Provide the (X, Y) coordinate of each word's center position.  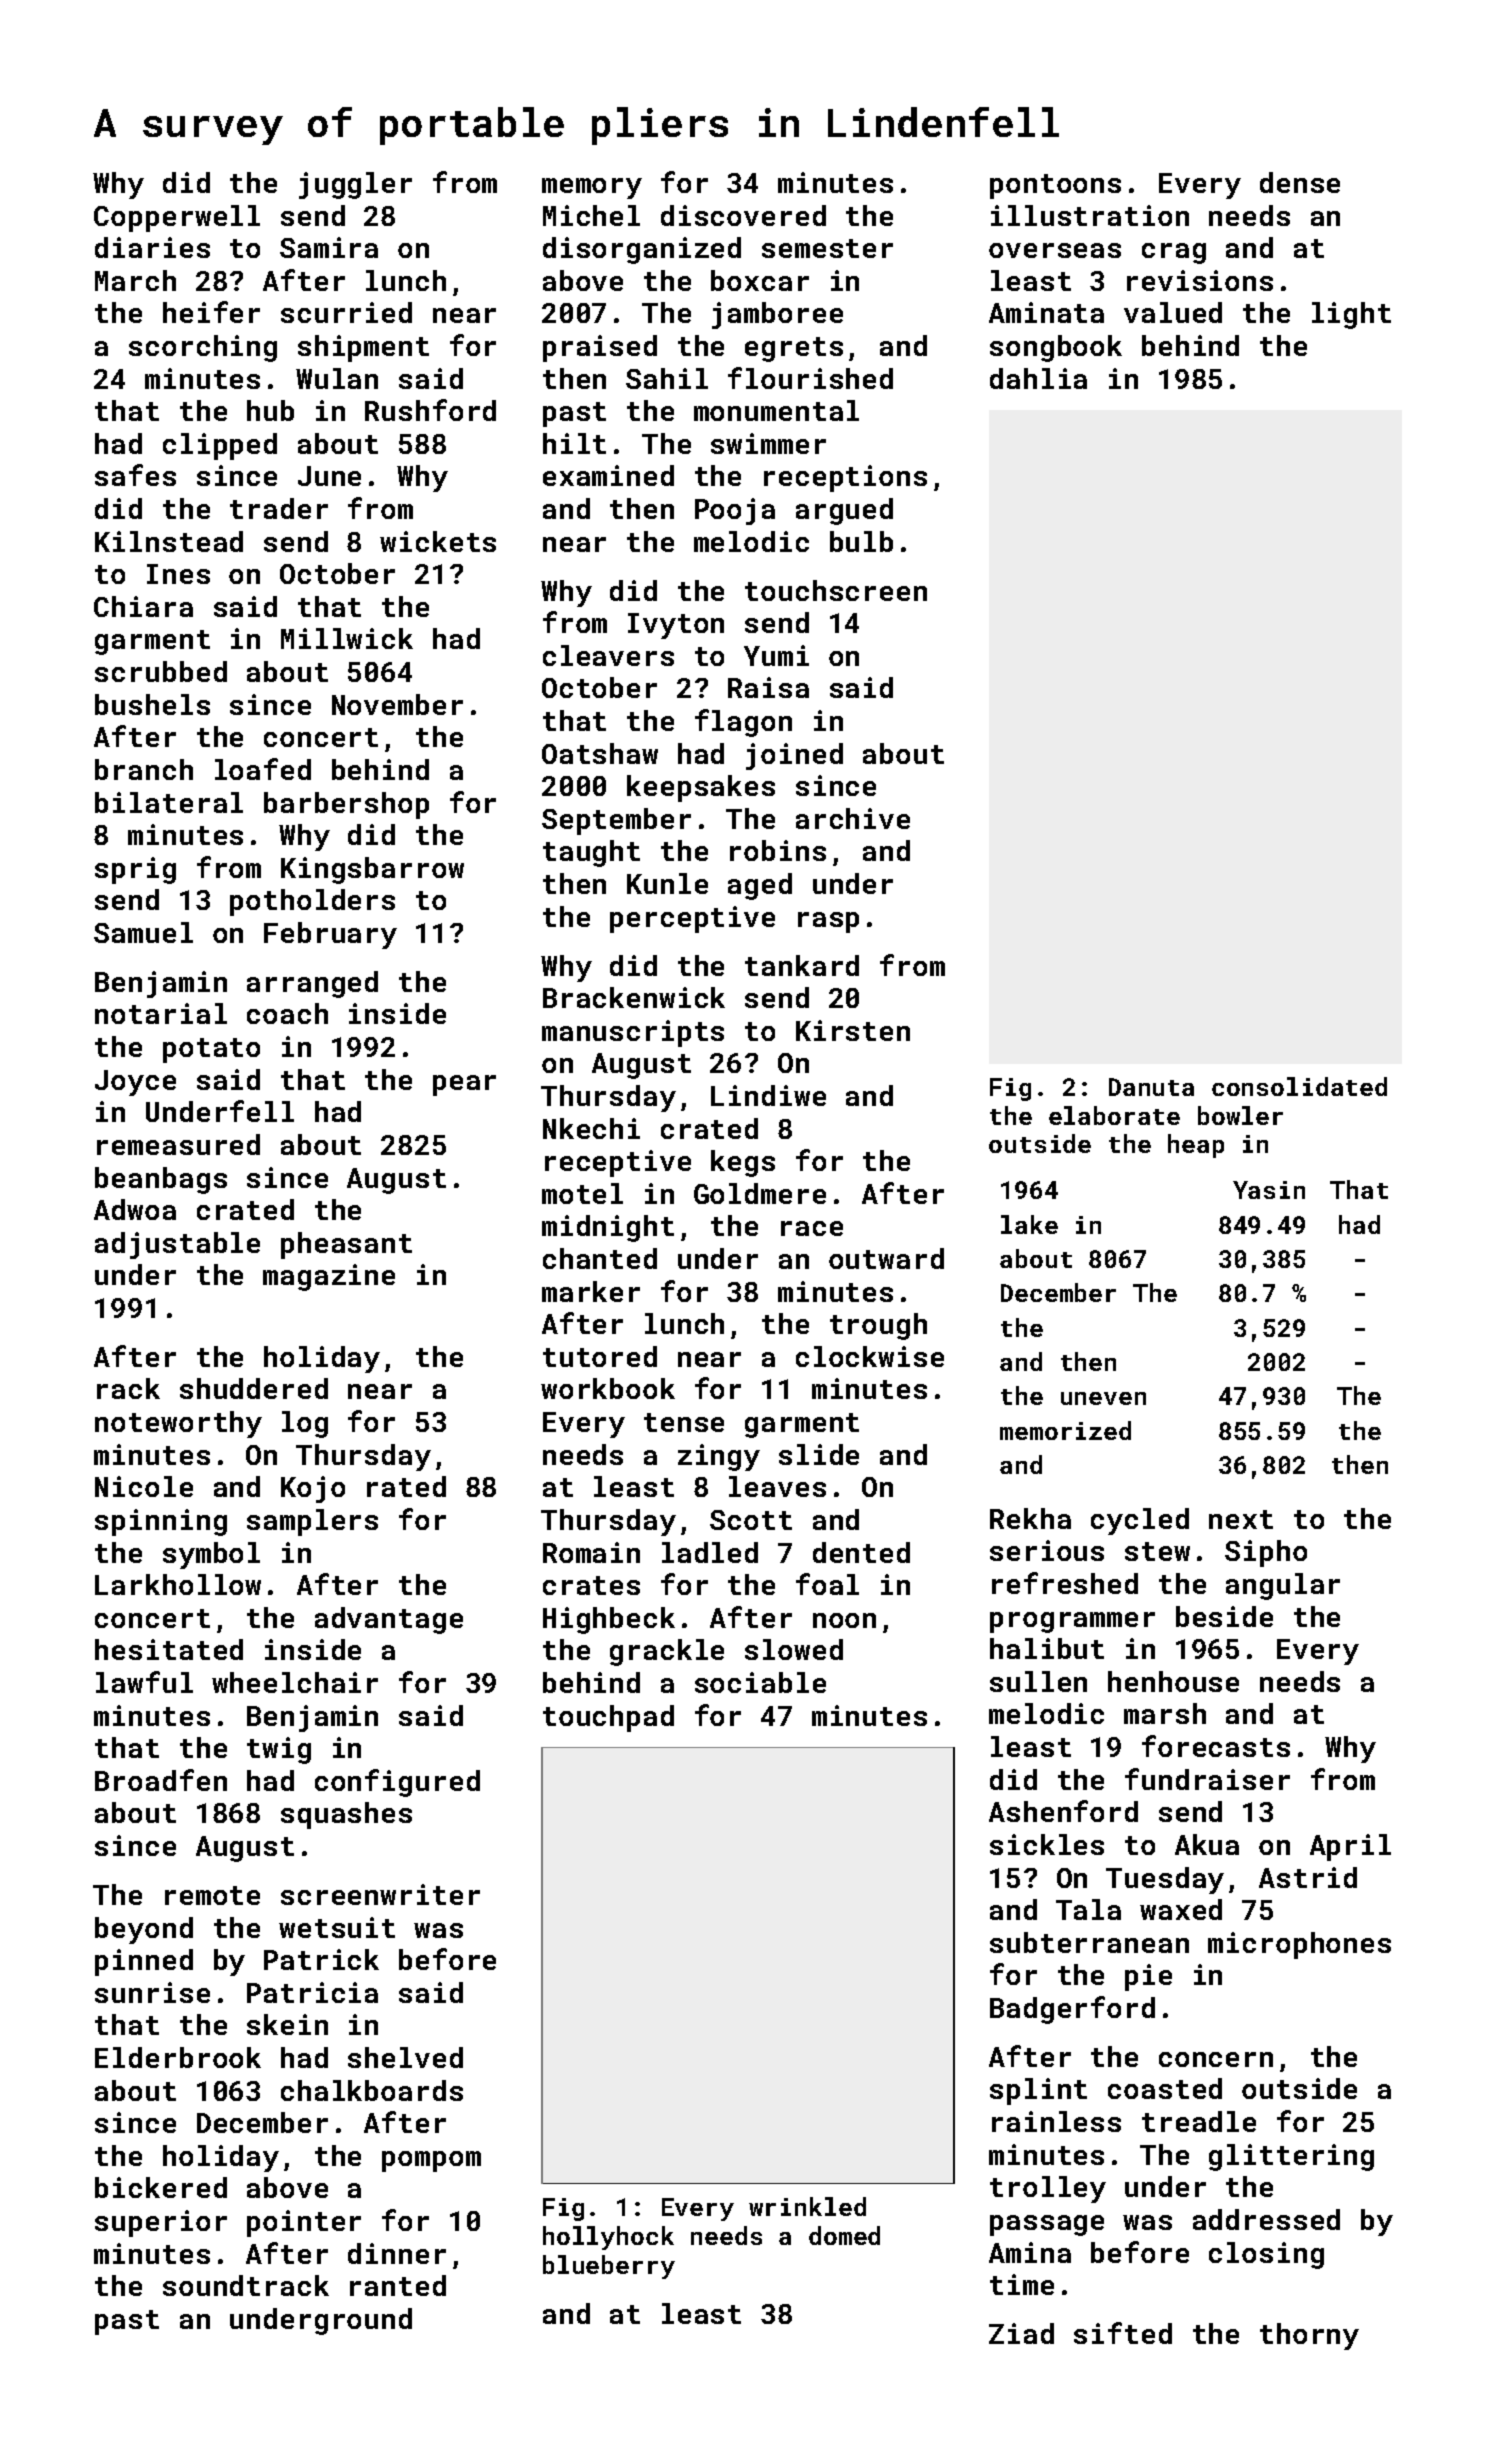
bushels (152, 704)
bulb (861, 541)
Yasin (1269, 1190)
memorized (1065, 1430)
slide (819, 1454)
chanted (600, 1258)
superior (161, 2223)
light (1351, 315)
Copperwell (177, 218)
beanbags (161, 1180)
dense (1300, 182)
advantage (389, 1620)
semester (827, 248)
